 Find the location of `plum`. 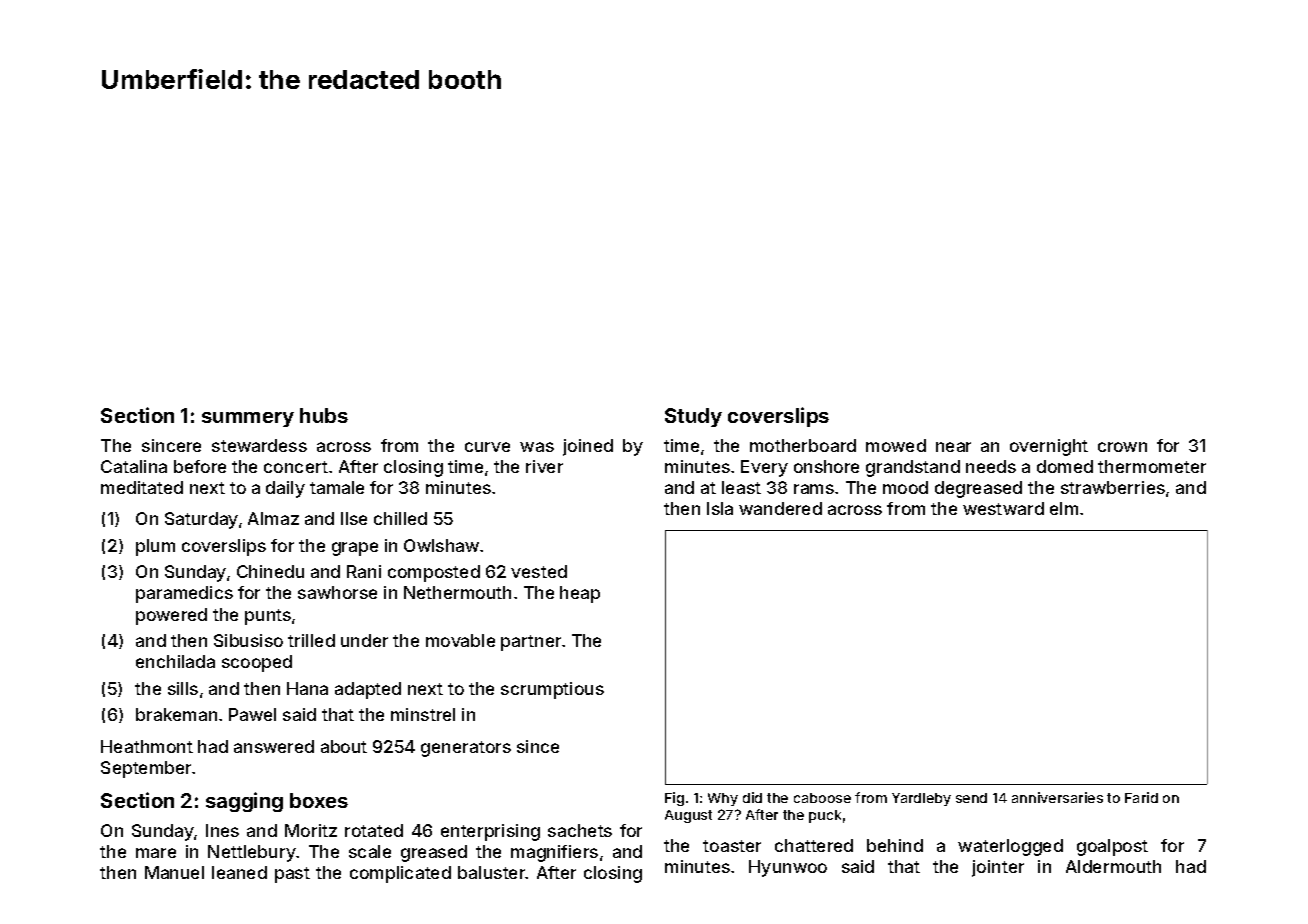

plum is located at coordinates (155, 547).
